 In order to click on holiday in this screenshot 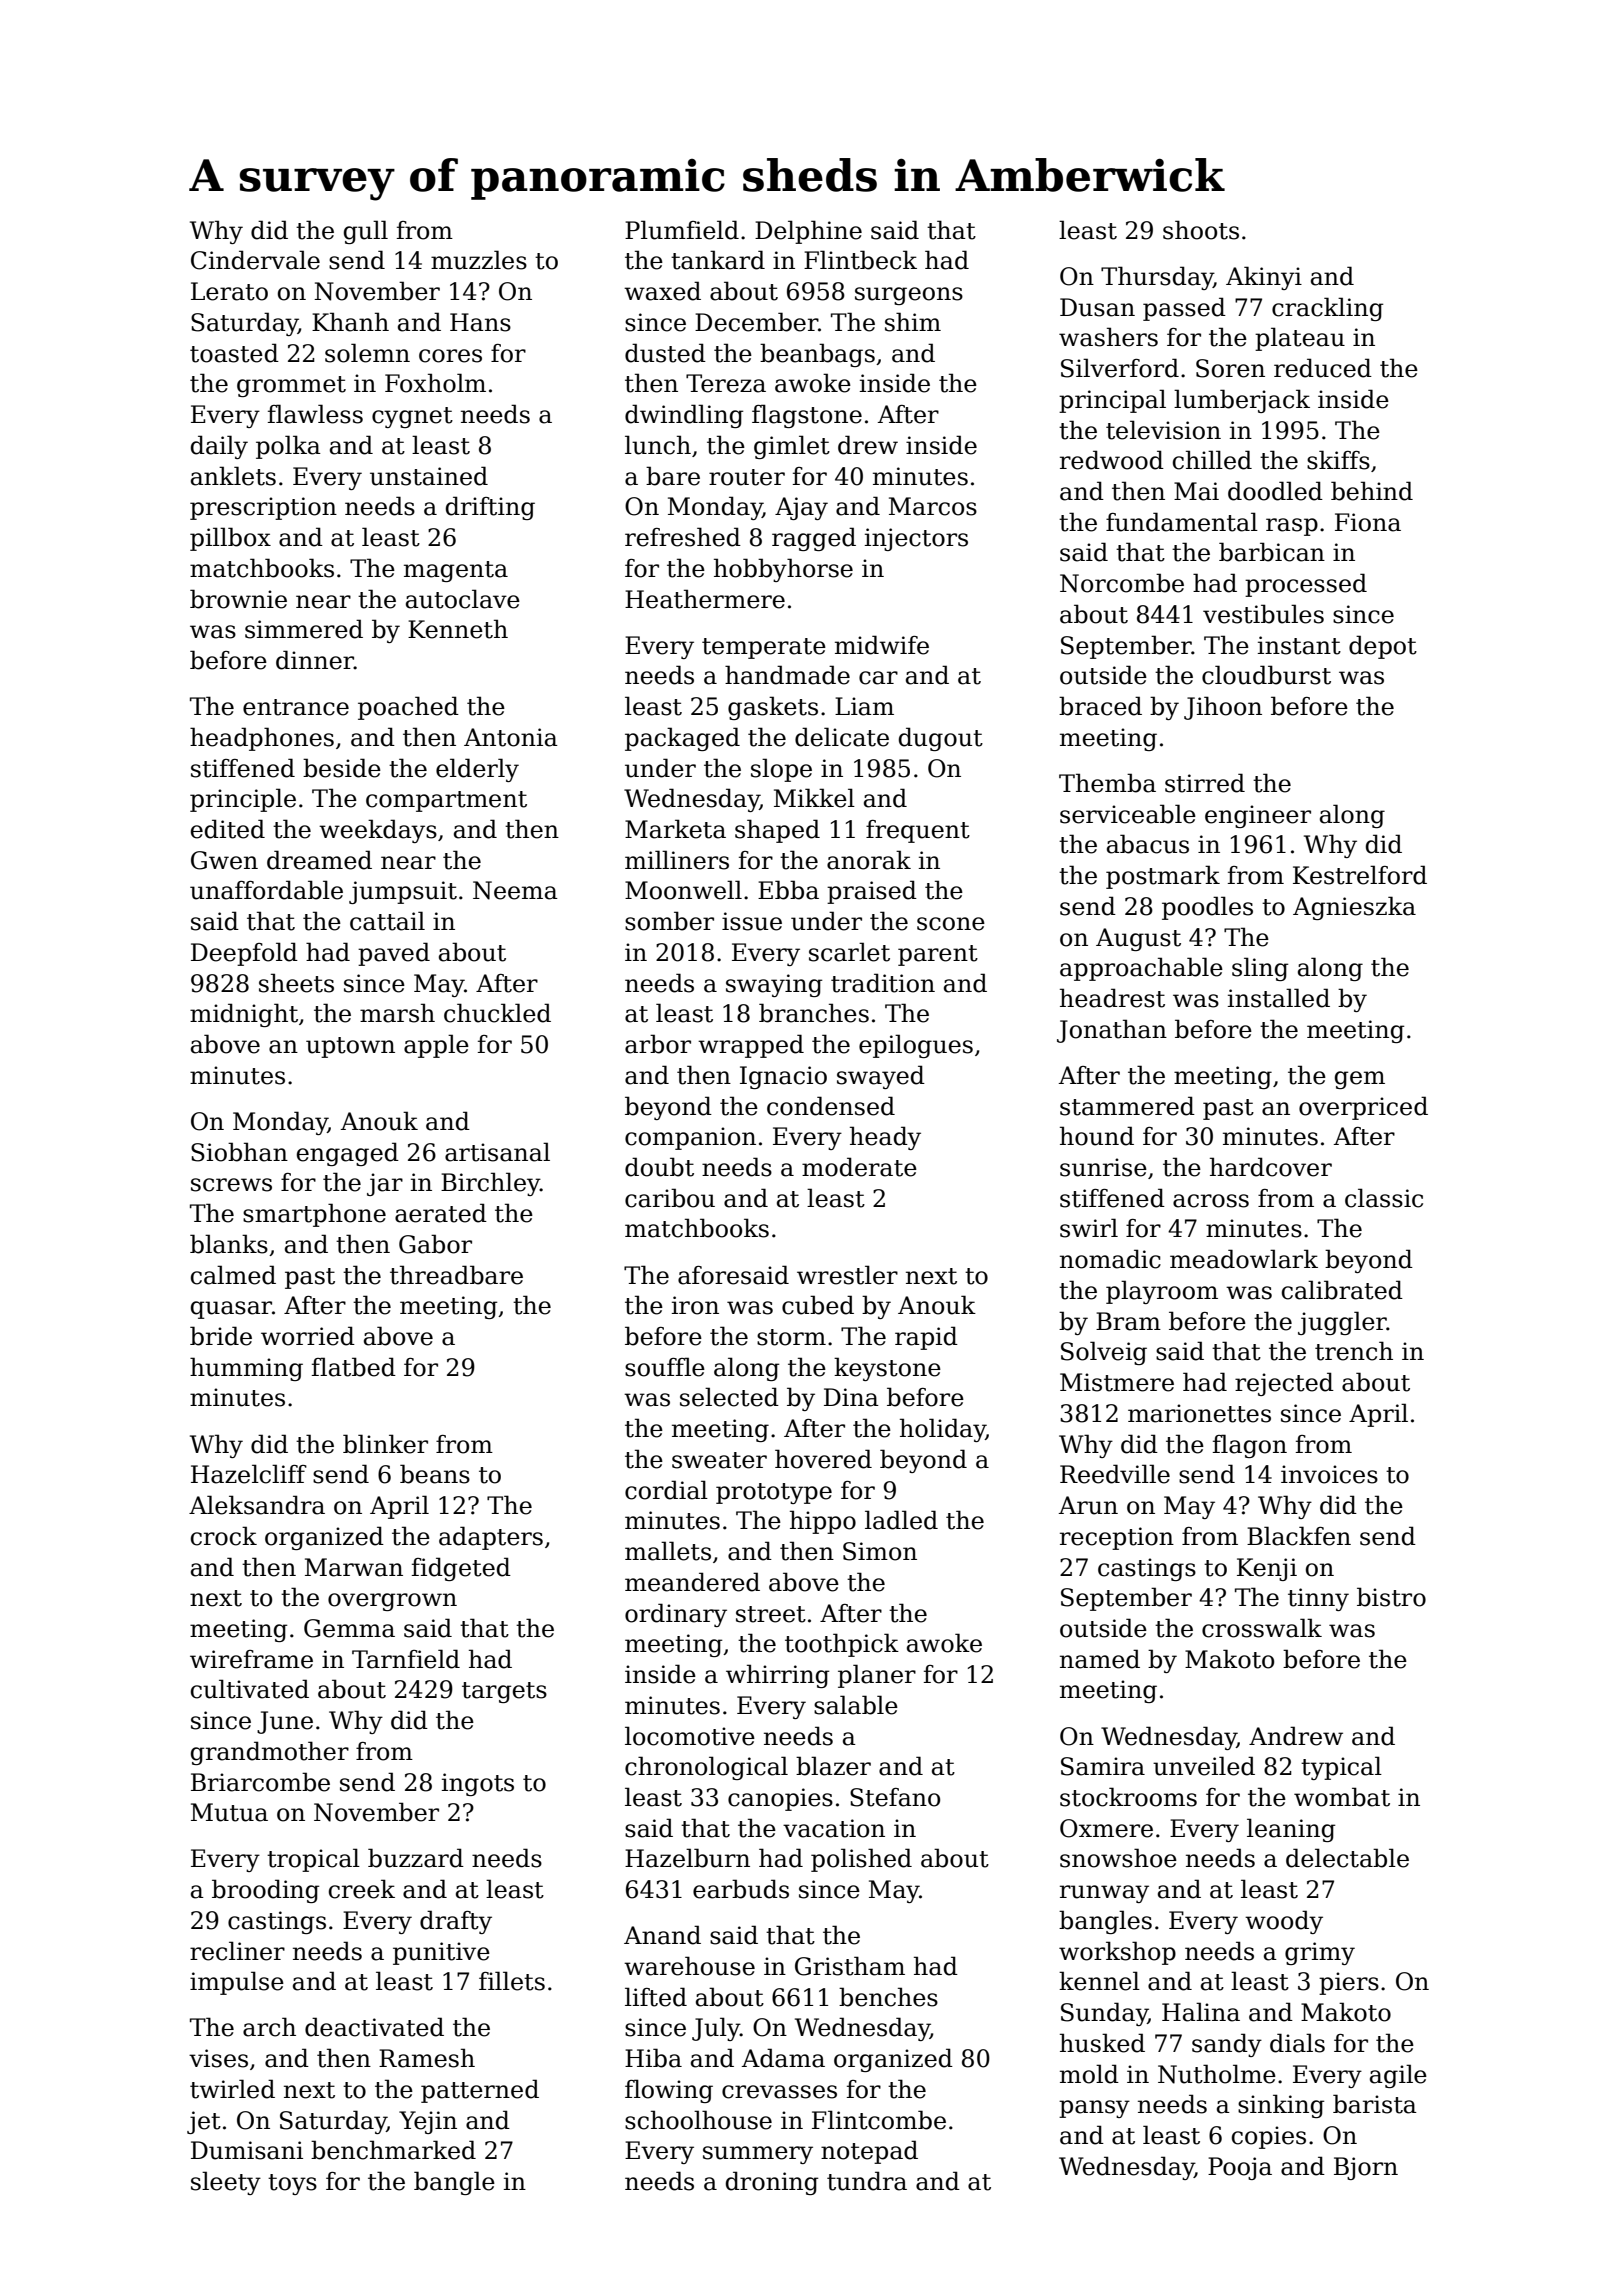, I will do `click(943, 1430)`.
